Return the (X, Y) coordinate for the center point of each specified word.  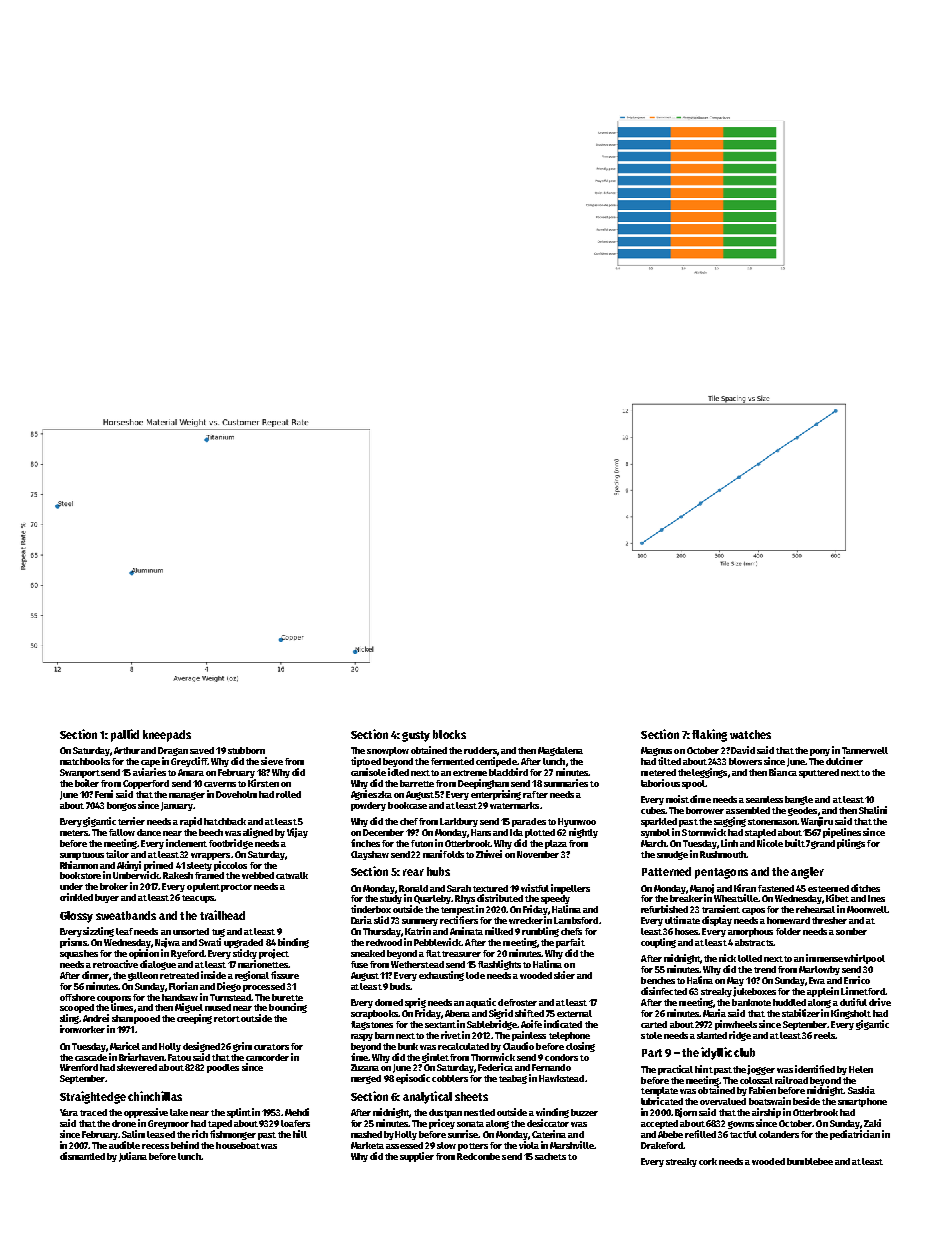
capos (753, 911)
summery (420, 922)
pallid (125, 735)
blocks (449, 734)
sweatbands (126, 915)
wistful (535, 888)
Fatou (179, 1057)
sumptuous (82, 856)
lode (475, 975)
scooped (77, 1008)
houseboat (238, 1145)
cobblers (450, 1078)
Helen (861, 1069)
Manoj (702, 889)
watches (750, 734)
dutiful (853, 1002)
